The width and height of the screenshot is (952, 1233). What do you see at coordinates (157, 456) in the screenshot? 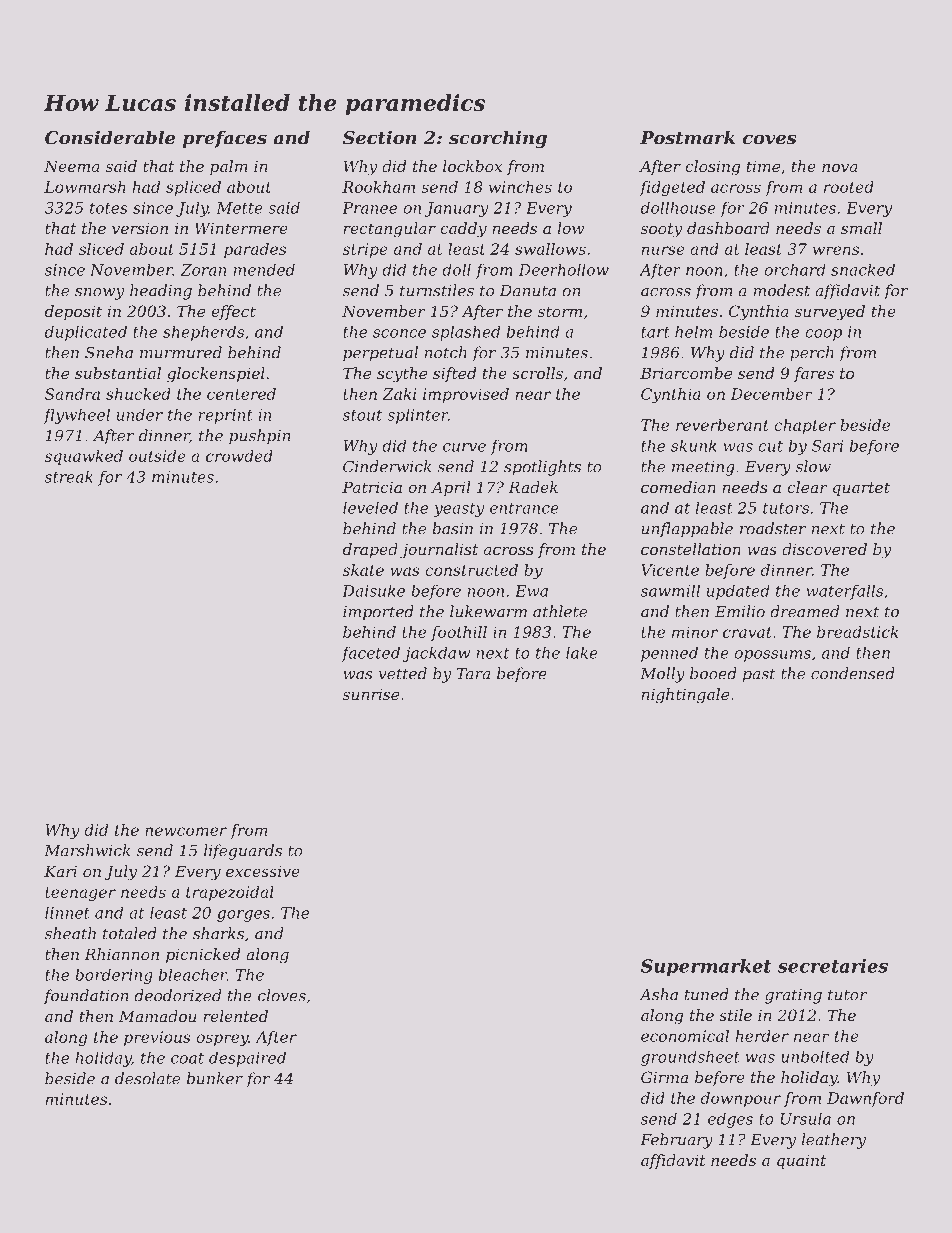
I see `outside` at bounding box center [157, 456].
